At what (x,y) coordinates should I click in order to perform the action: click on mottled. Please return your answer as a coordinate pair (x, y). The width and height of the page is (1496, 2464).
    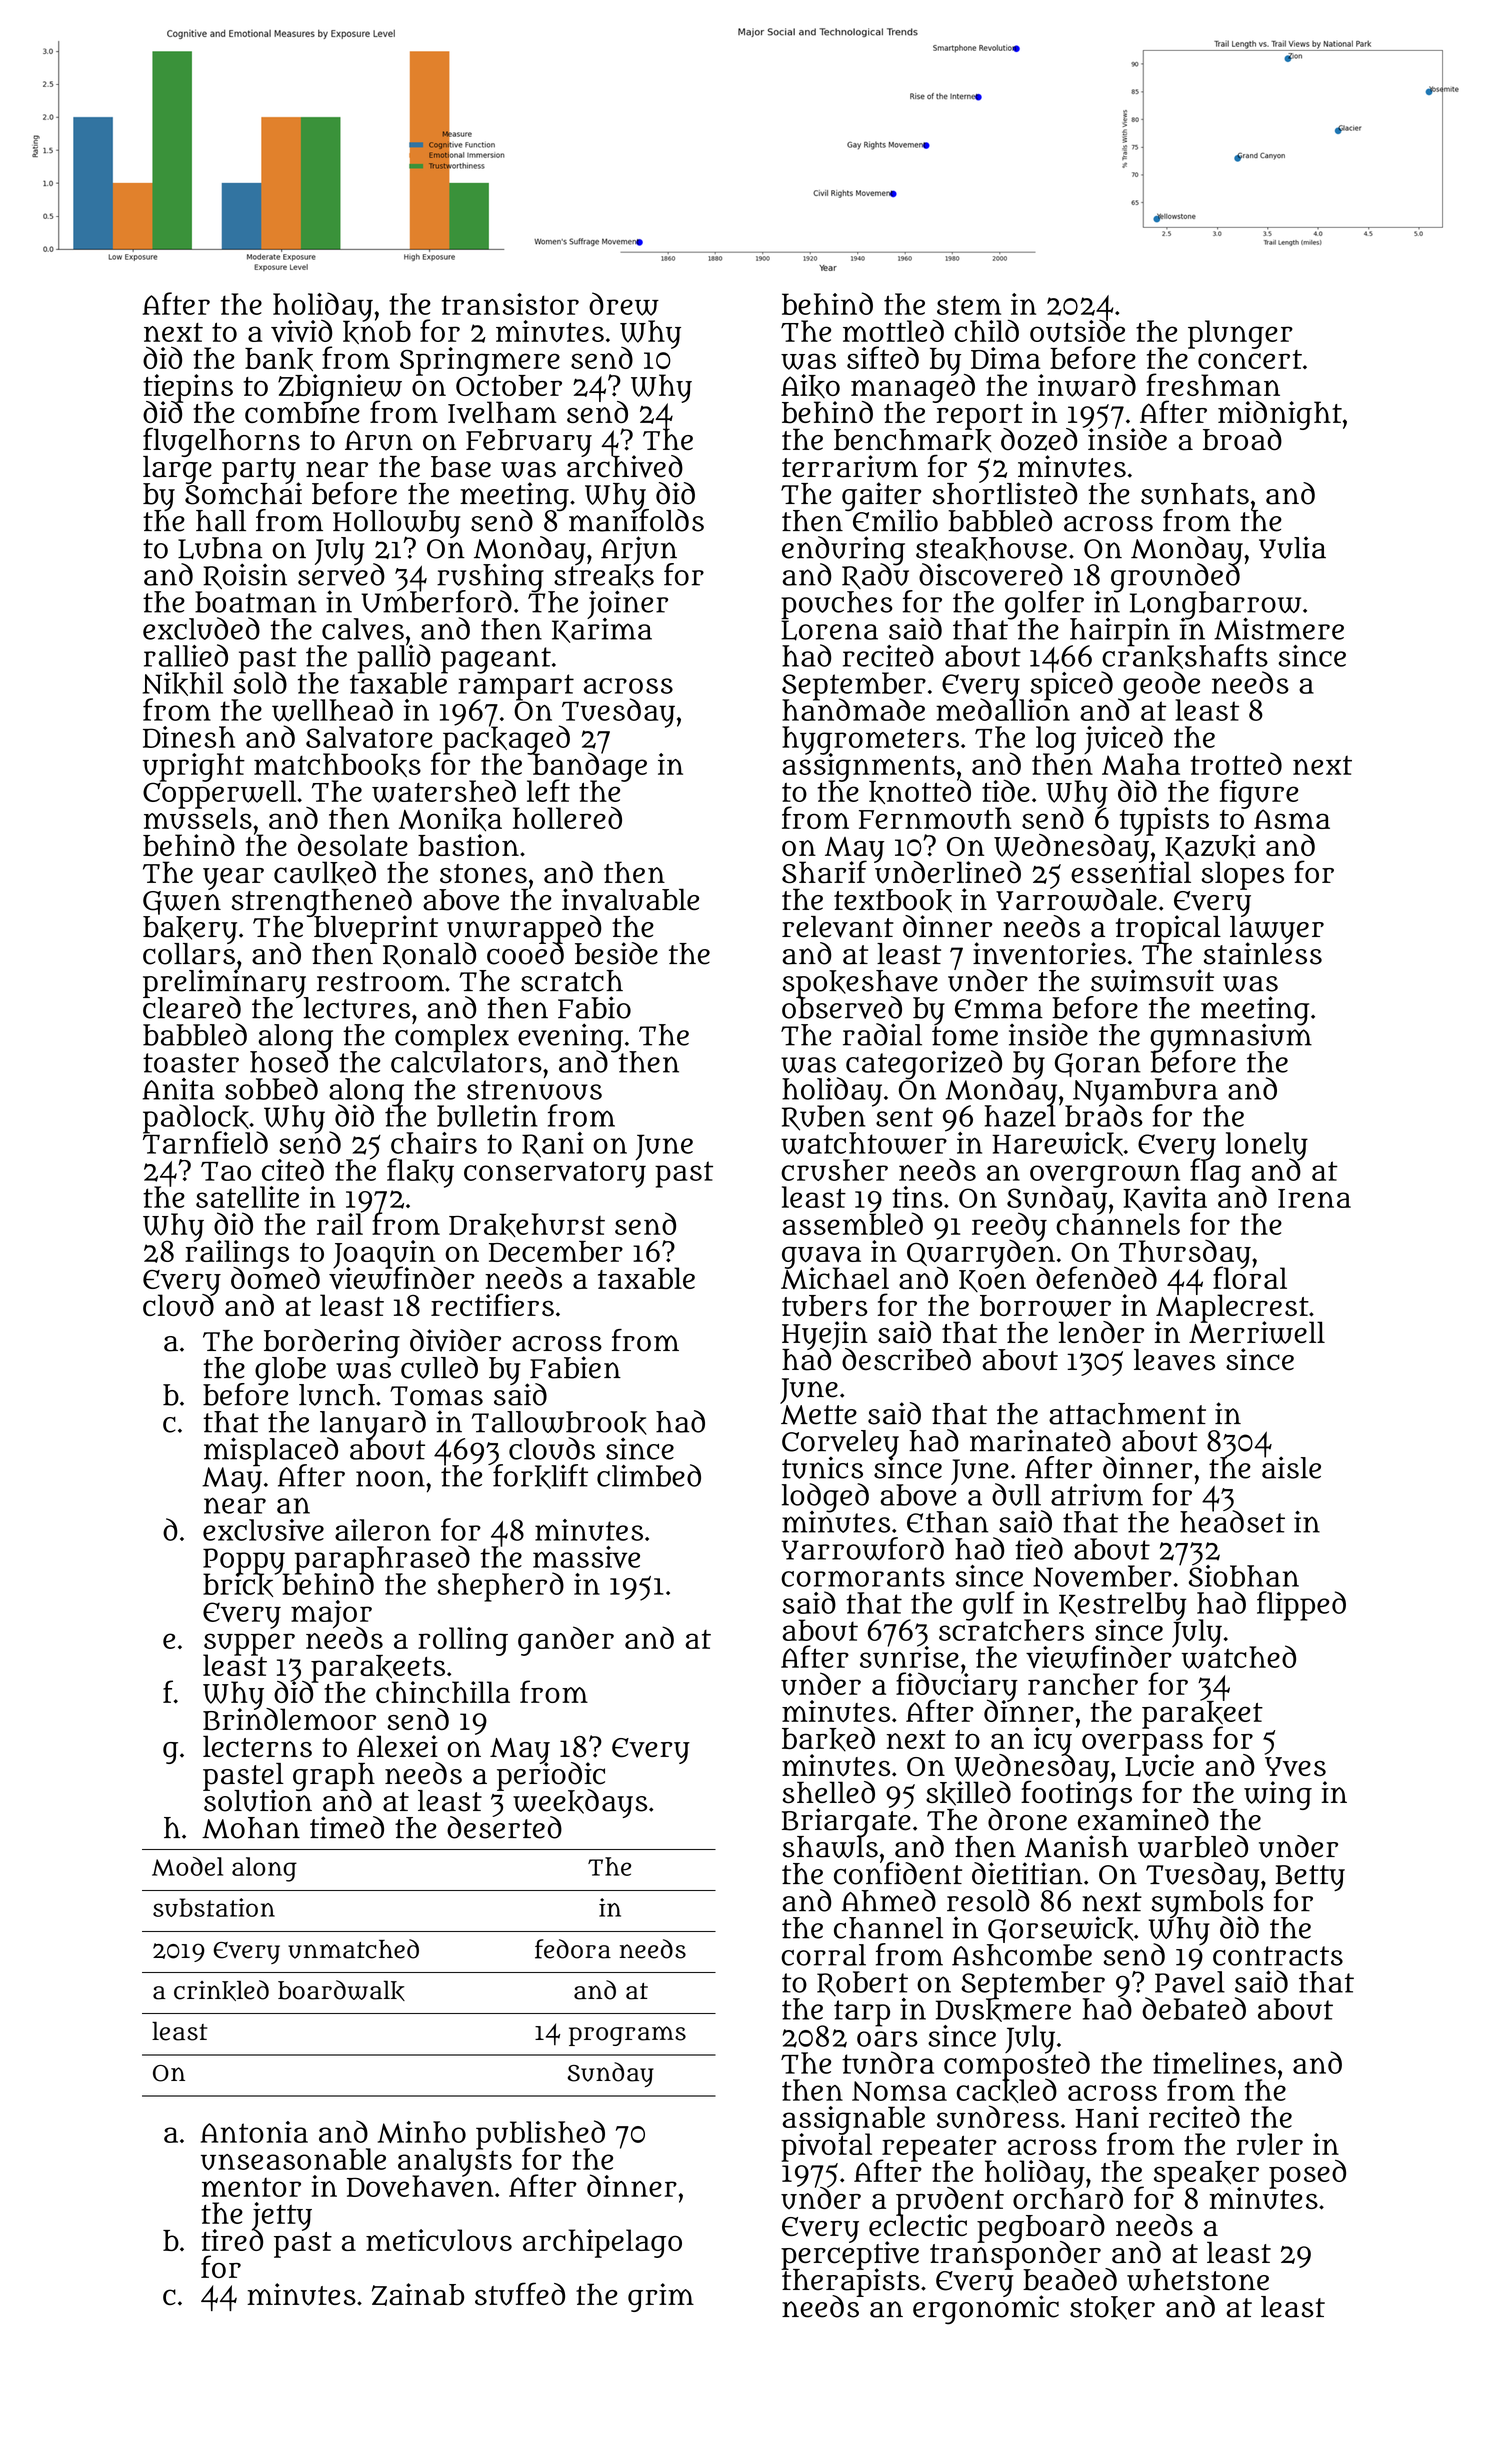
    Looking at the image, I should click on (893, 330).
